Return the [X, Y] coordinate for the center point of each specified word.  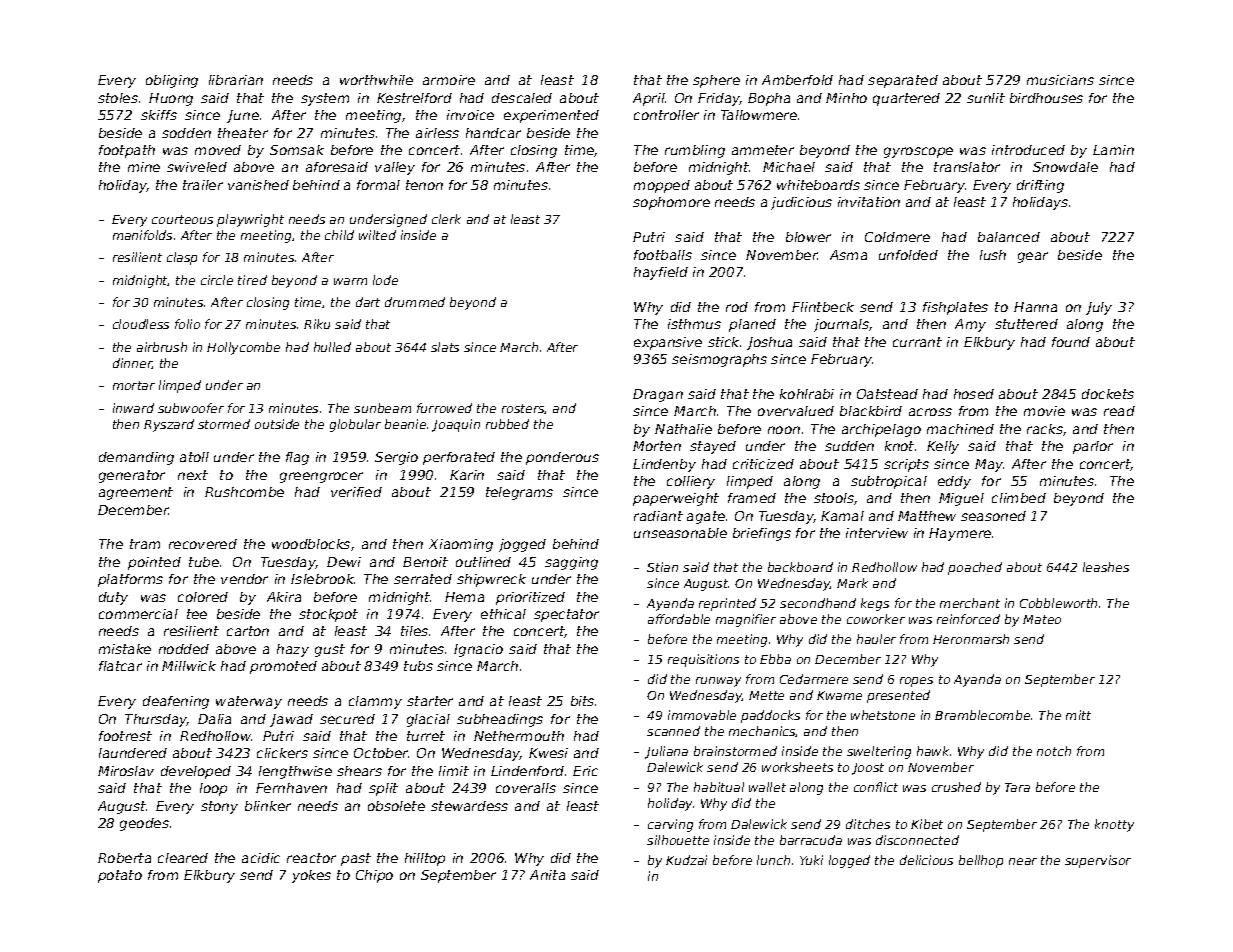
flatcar [120, 666]
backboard [800, 567]
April [649, 99]
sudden [849, 446]
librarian [236, 80]
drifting [1040, 186]
